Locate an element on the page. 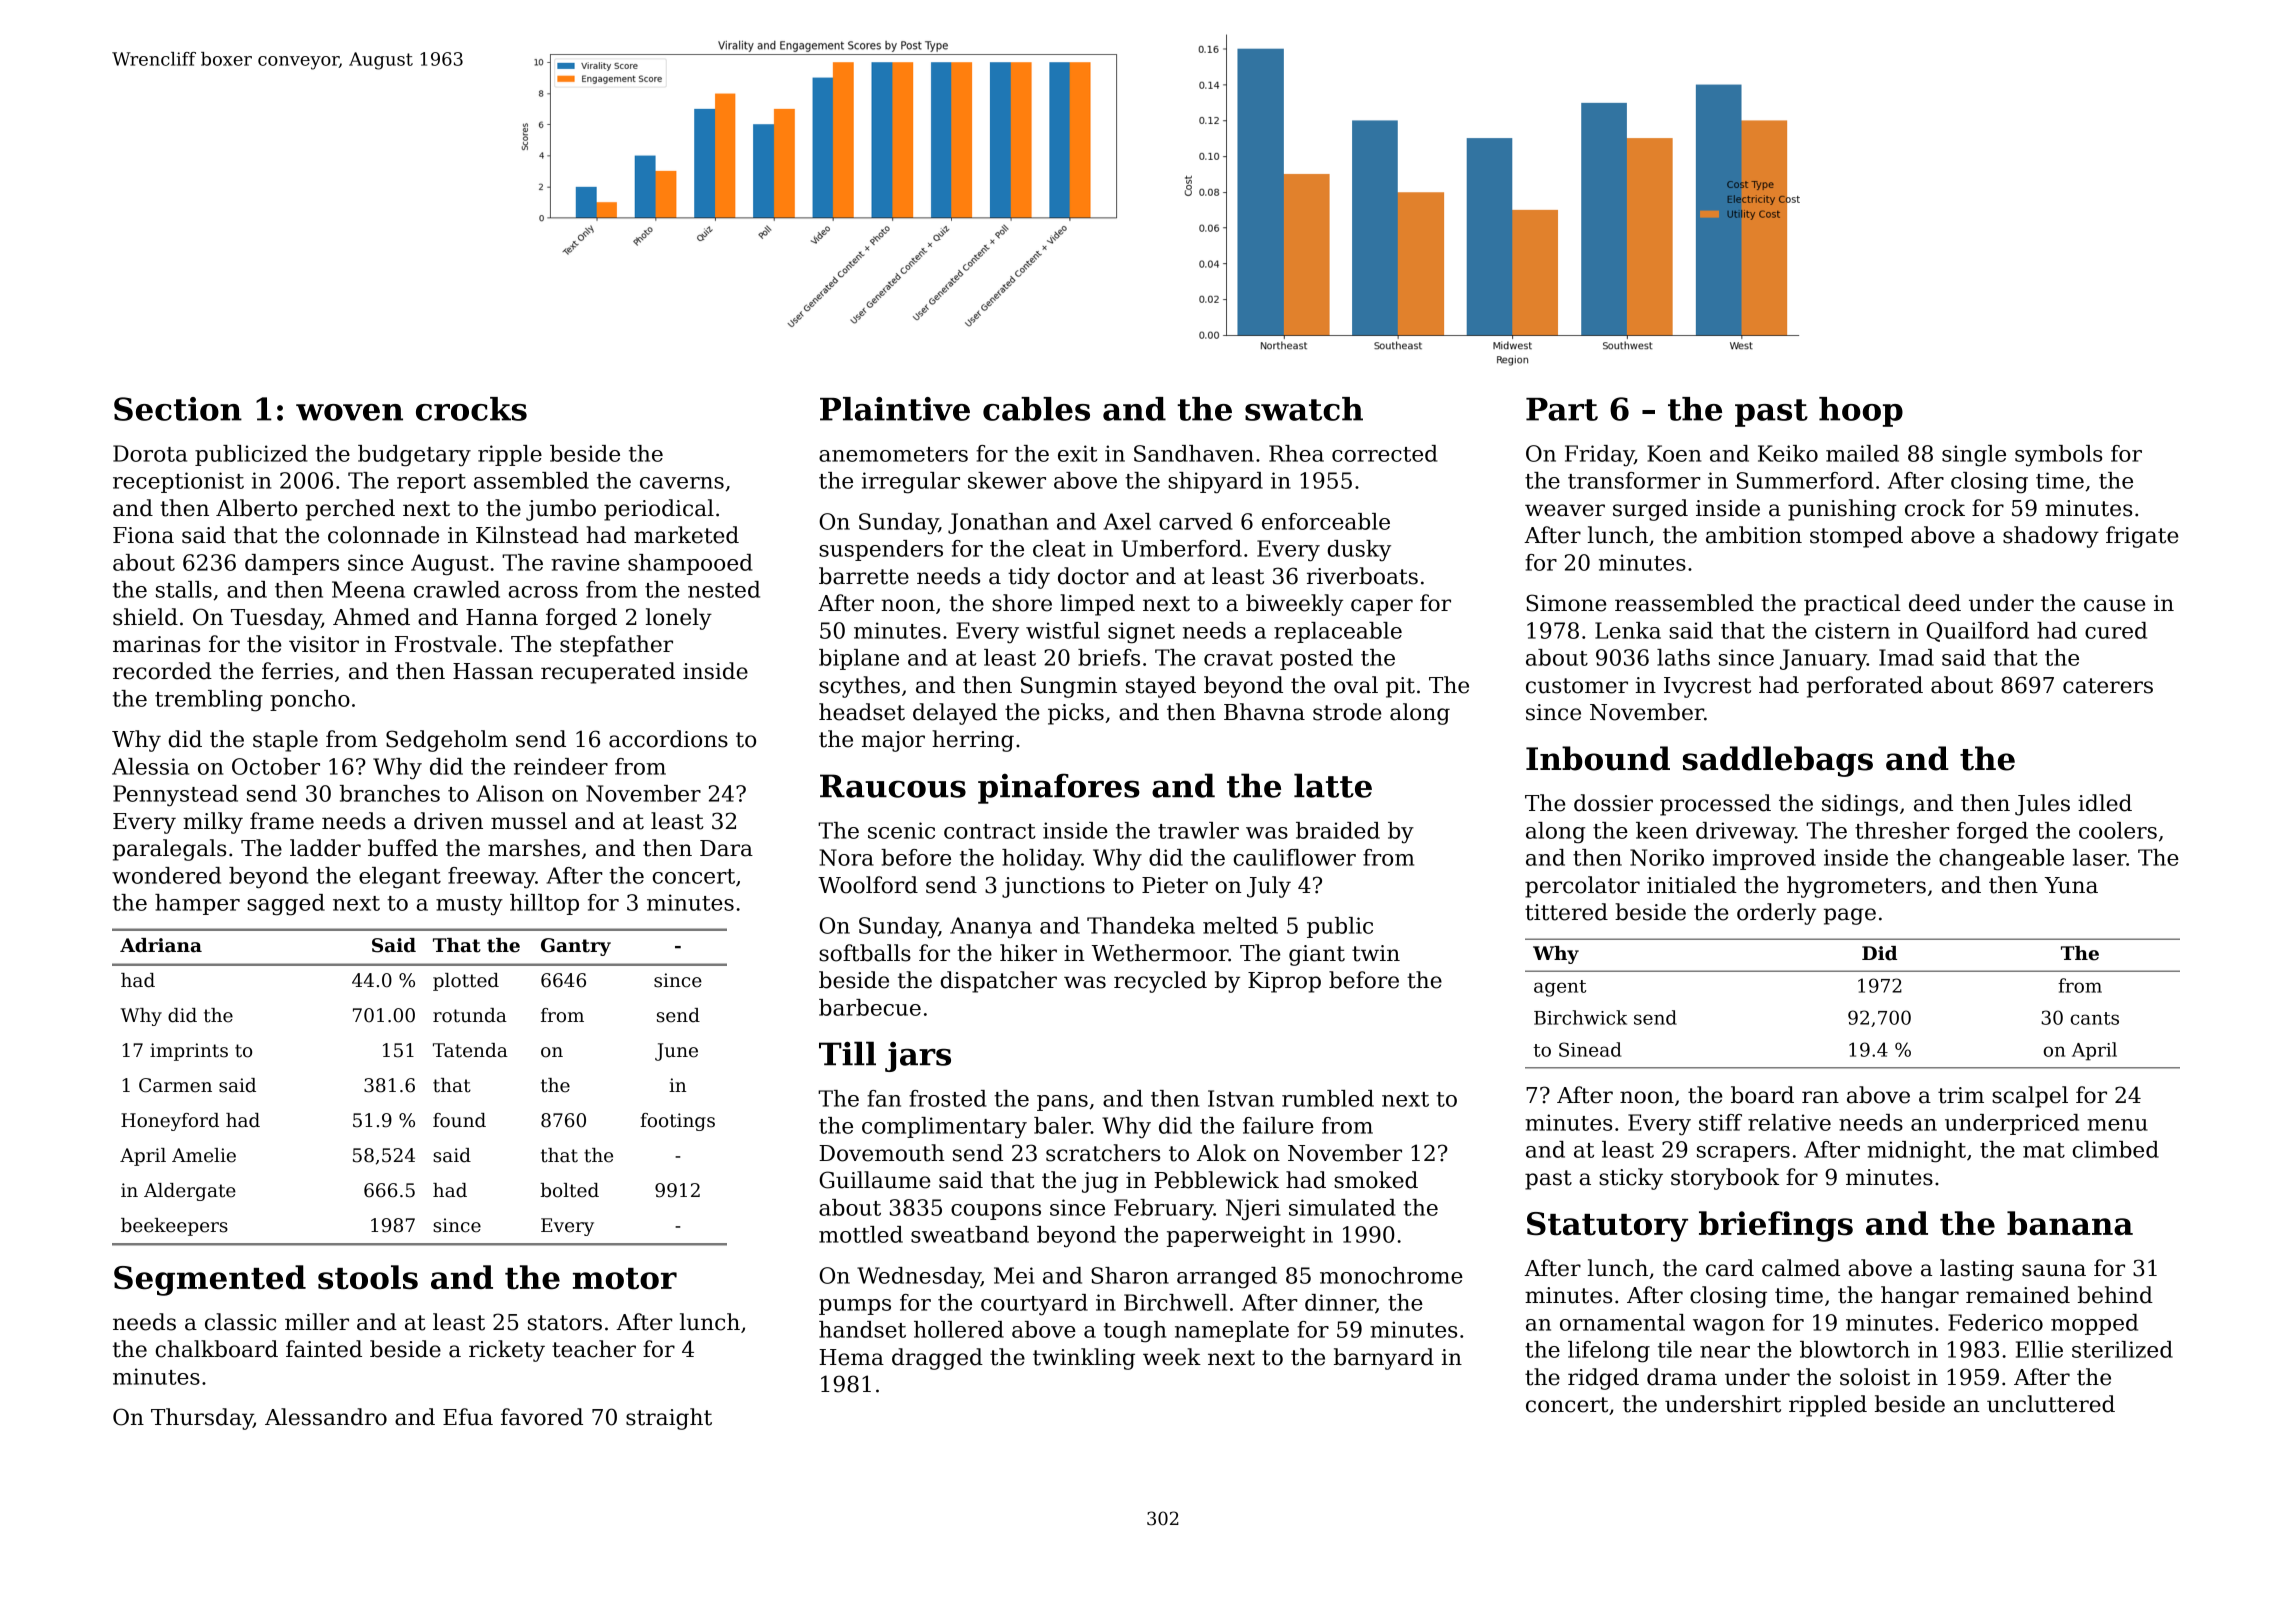  lonely is located at coordinates (679, 619).
